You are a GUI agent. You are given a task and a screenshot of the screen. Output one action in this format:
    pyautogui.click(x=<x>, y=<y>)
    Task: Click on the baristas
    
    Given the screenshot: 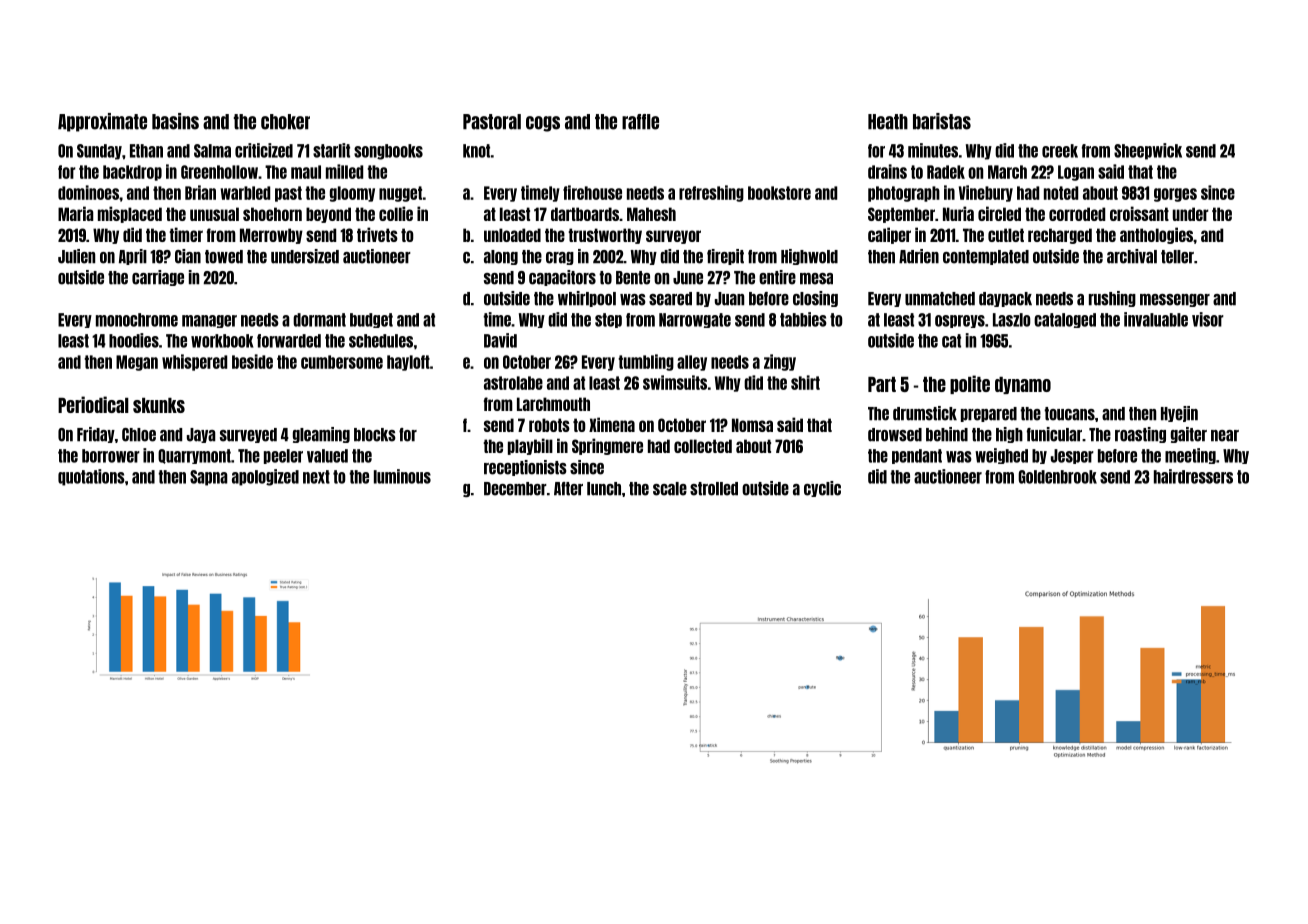 What is the action you would take?
    pyautogui.click(x=942, y=121)
